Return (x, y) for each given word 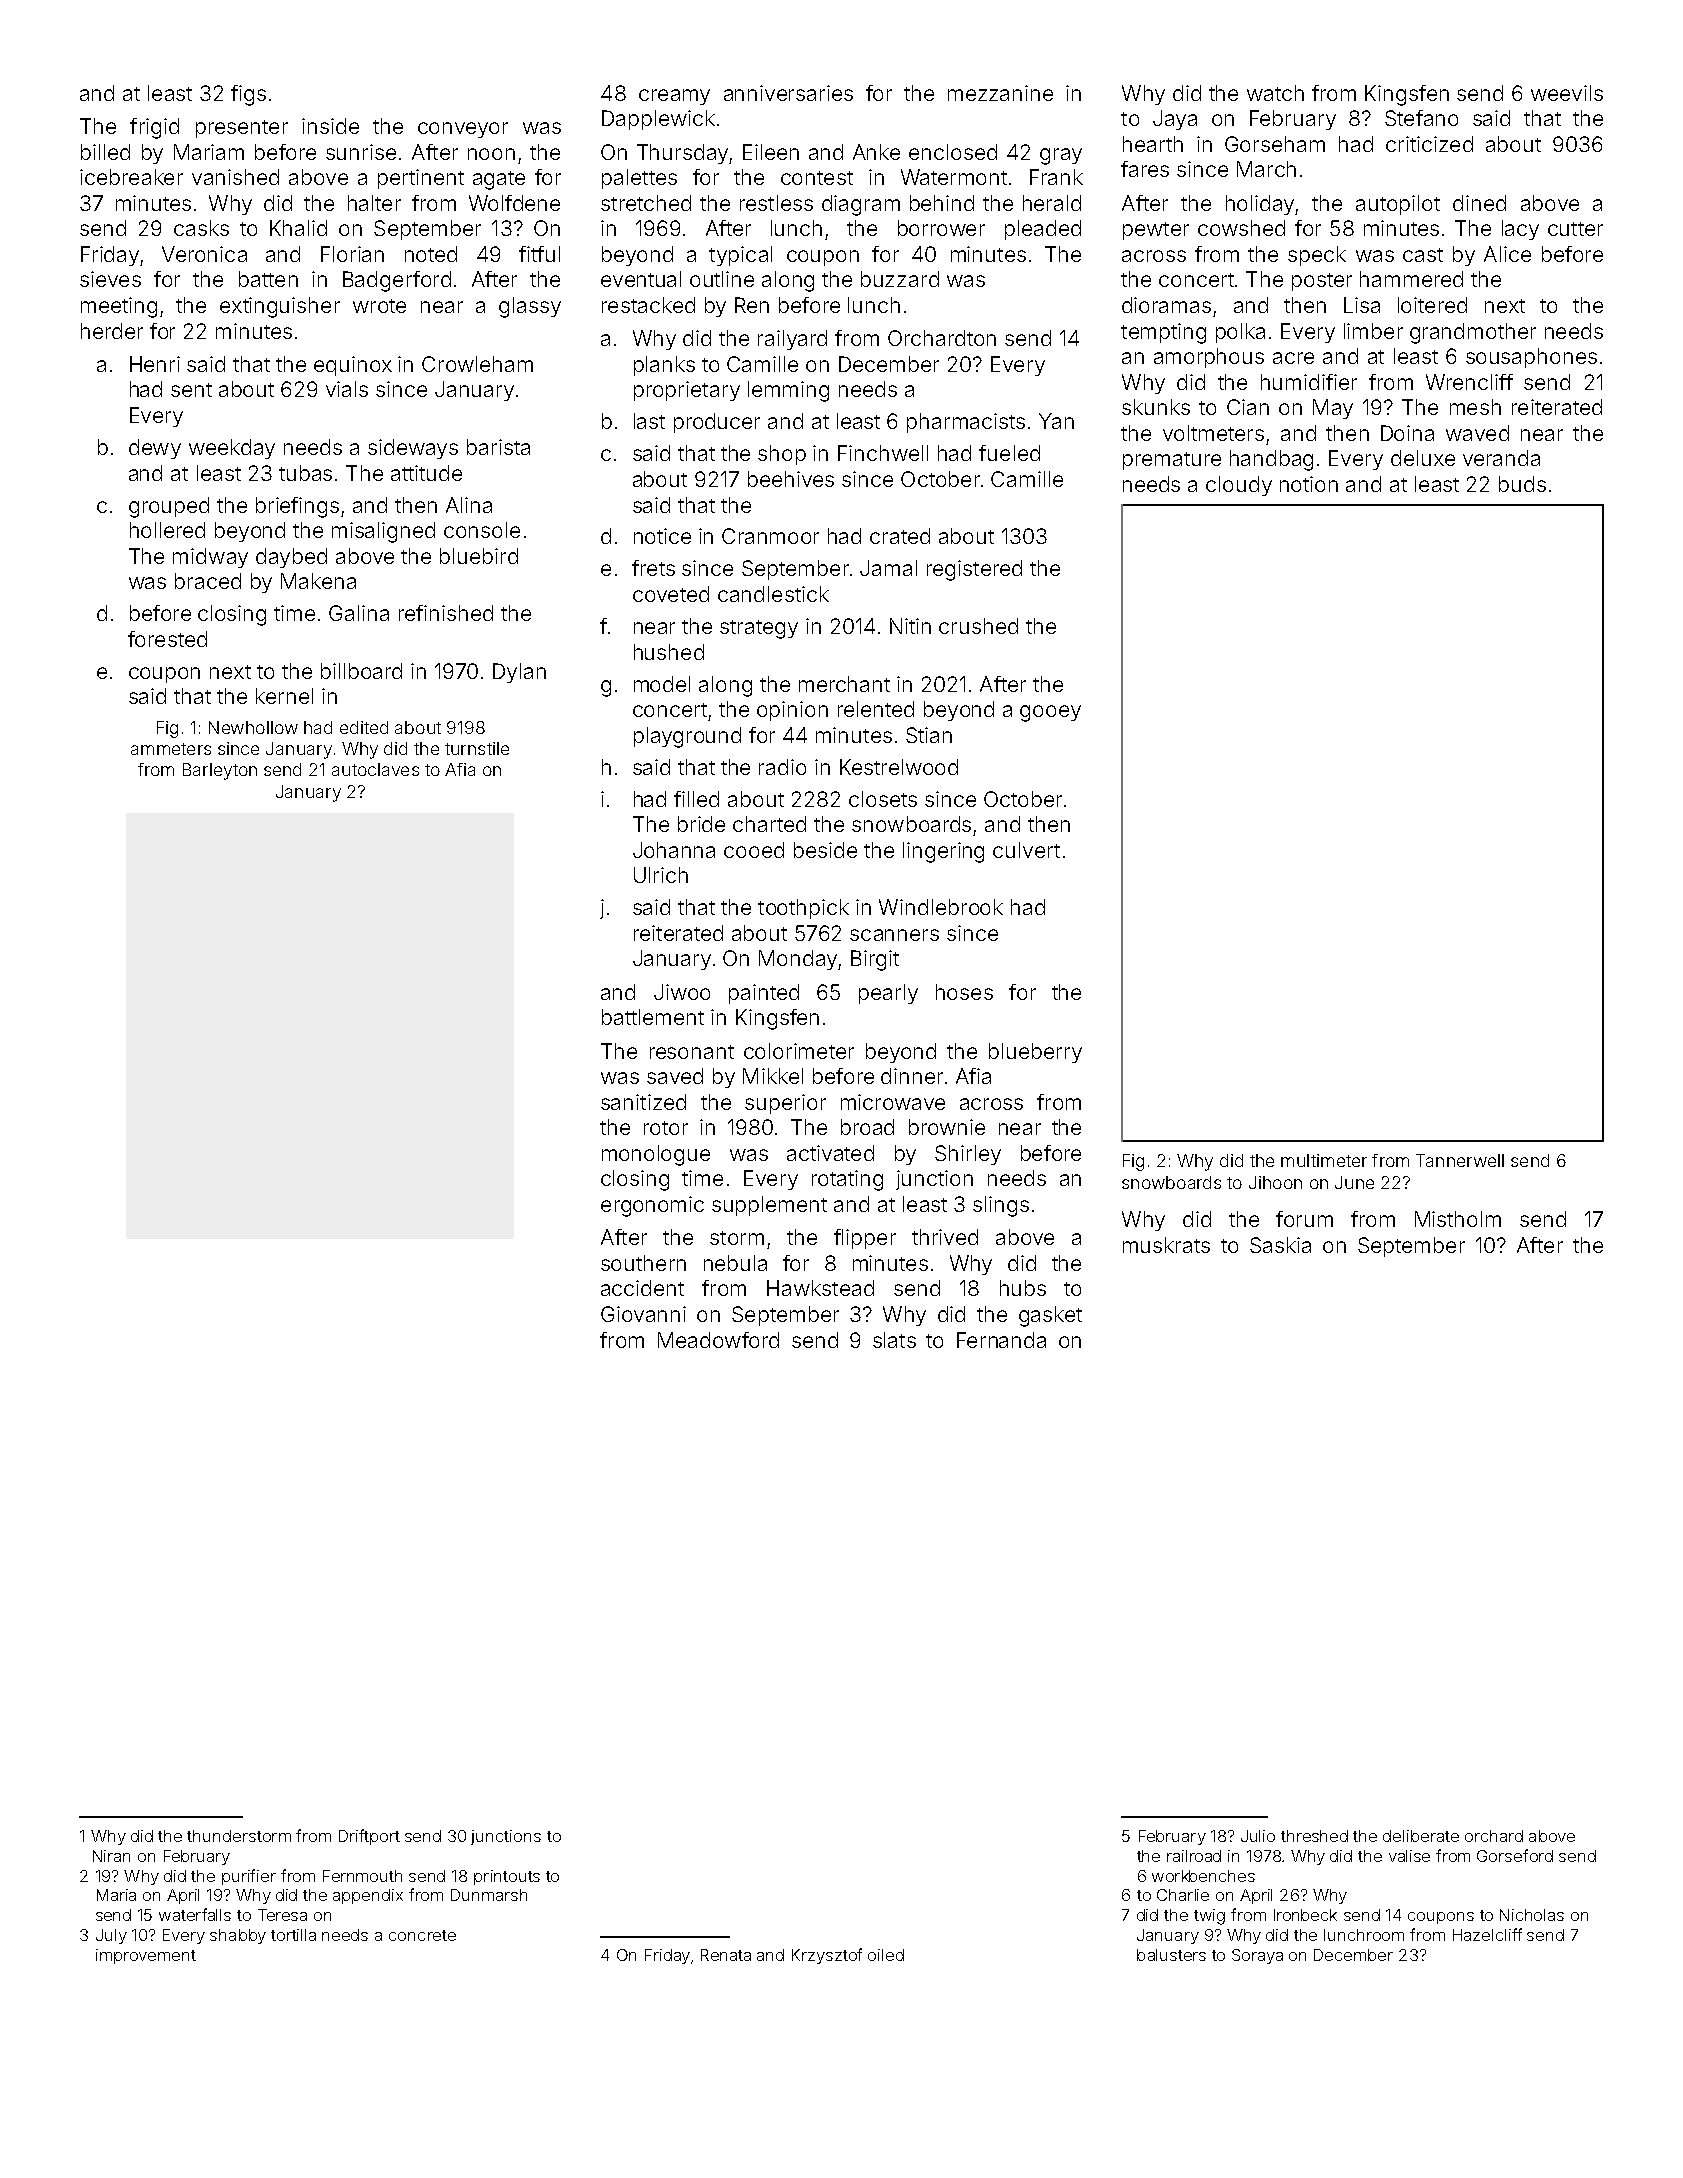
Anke (876, 152)
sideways (413, 449)
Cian (1248, 407)
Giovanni (643, 1314)
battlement (653, 1017)
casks (201, 228)
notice (662, 536)
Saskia (1280, 1245)
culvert (1026, 850)
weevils (1567, 93)
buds (1522, 484)
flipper (865, 1239)
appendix (368, 1896)
